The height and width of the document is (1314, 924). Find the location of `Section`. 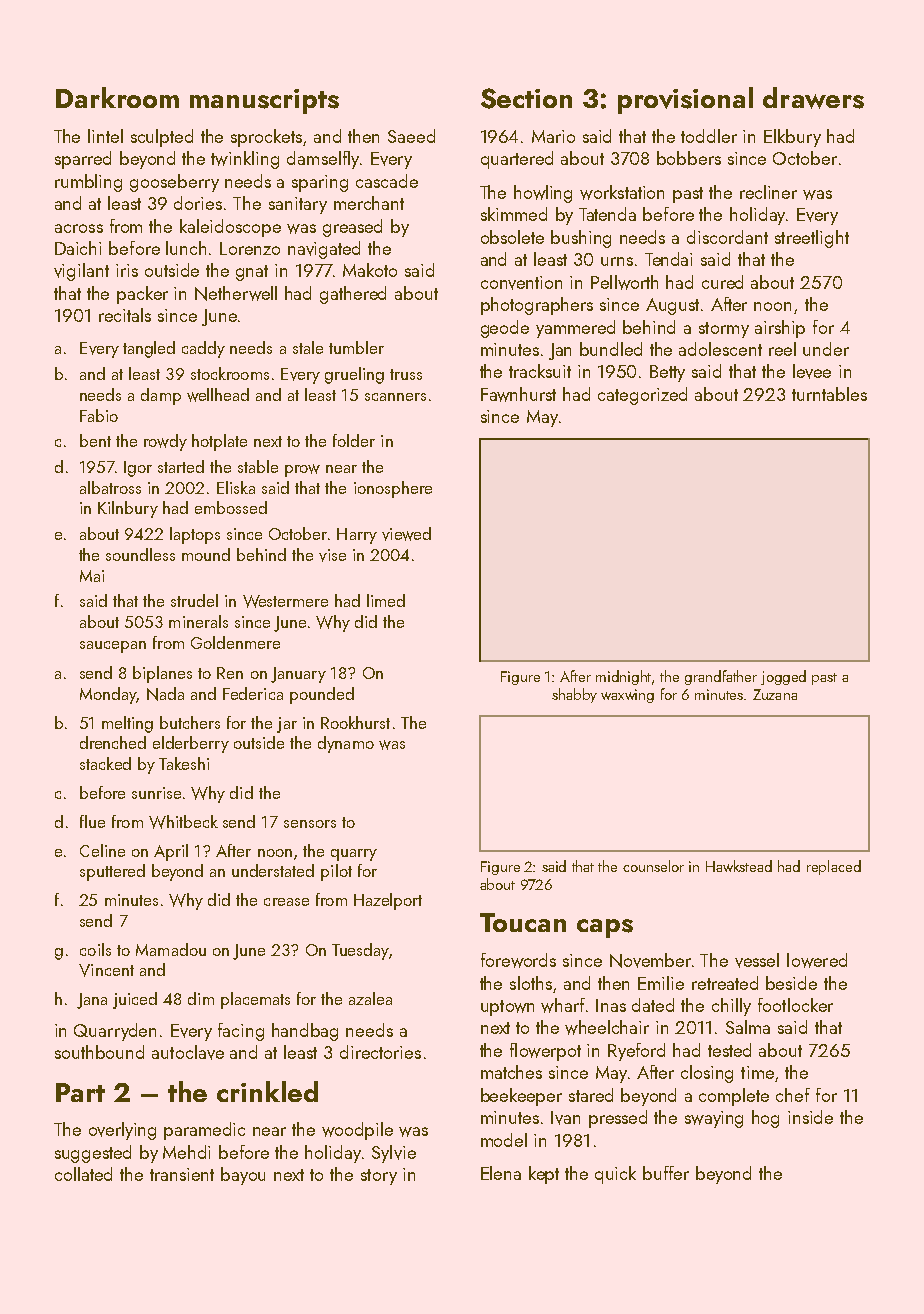

Section is located at coordinates (526, 98).
